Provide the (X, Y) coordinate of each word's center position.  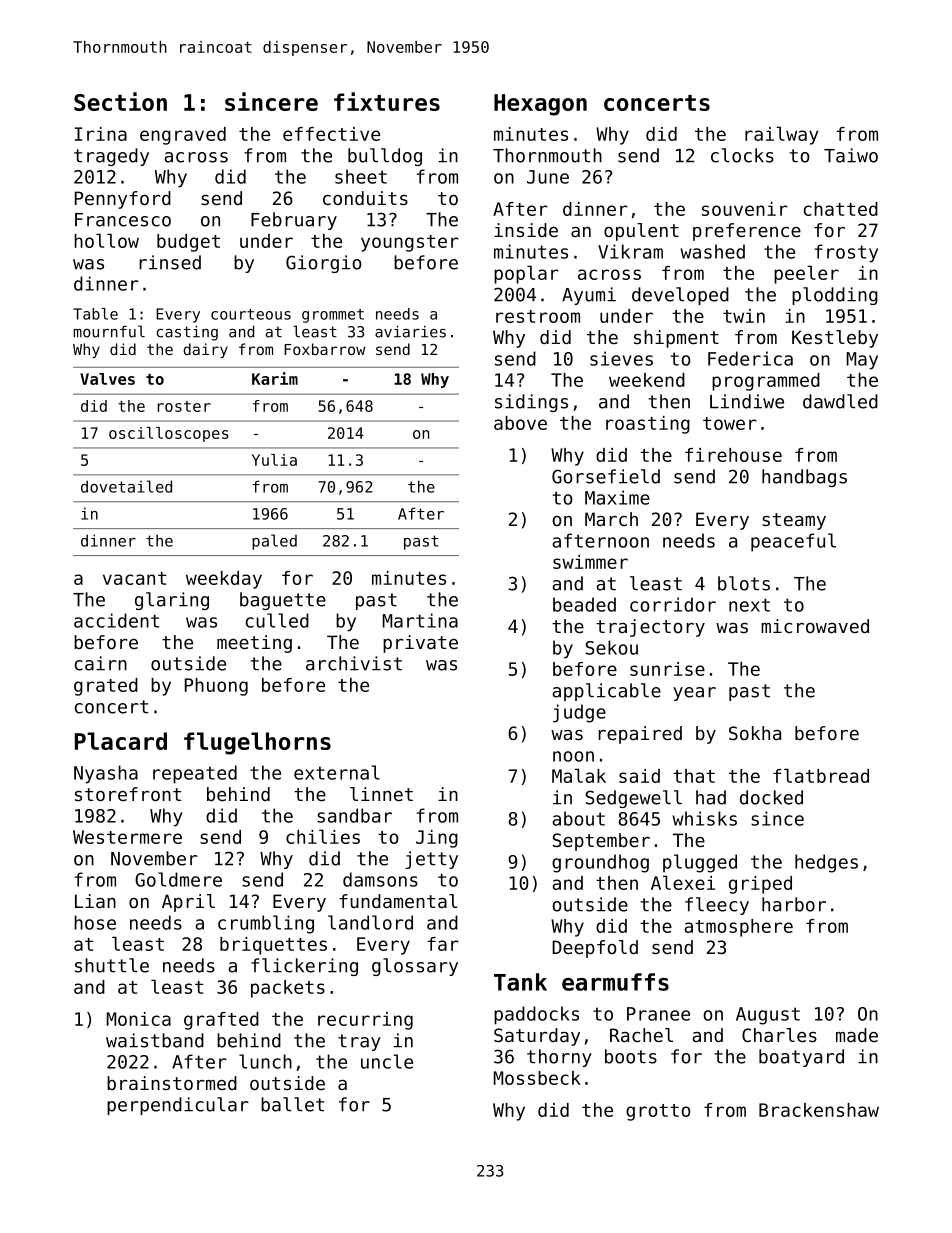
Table (95, 314)
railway (782, 135)
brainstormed (172, 1083)
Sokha (755, 733)
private (420, 644)
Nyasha (106, 774)
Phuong (216, 687)
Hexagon (540, 105)
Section (120, 101)
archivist (354, 663)
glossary (415, 967)
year (694, 694)
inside (526, 230)
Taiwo (851, 155)
